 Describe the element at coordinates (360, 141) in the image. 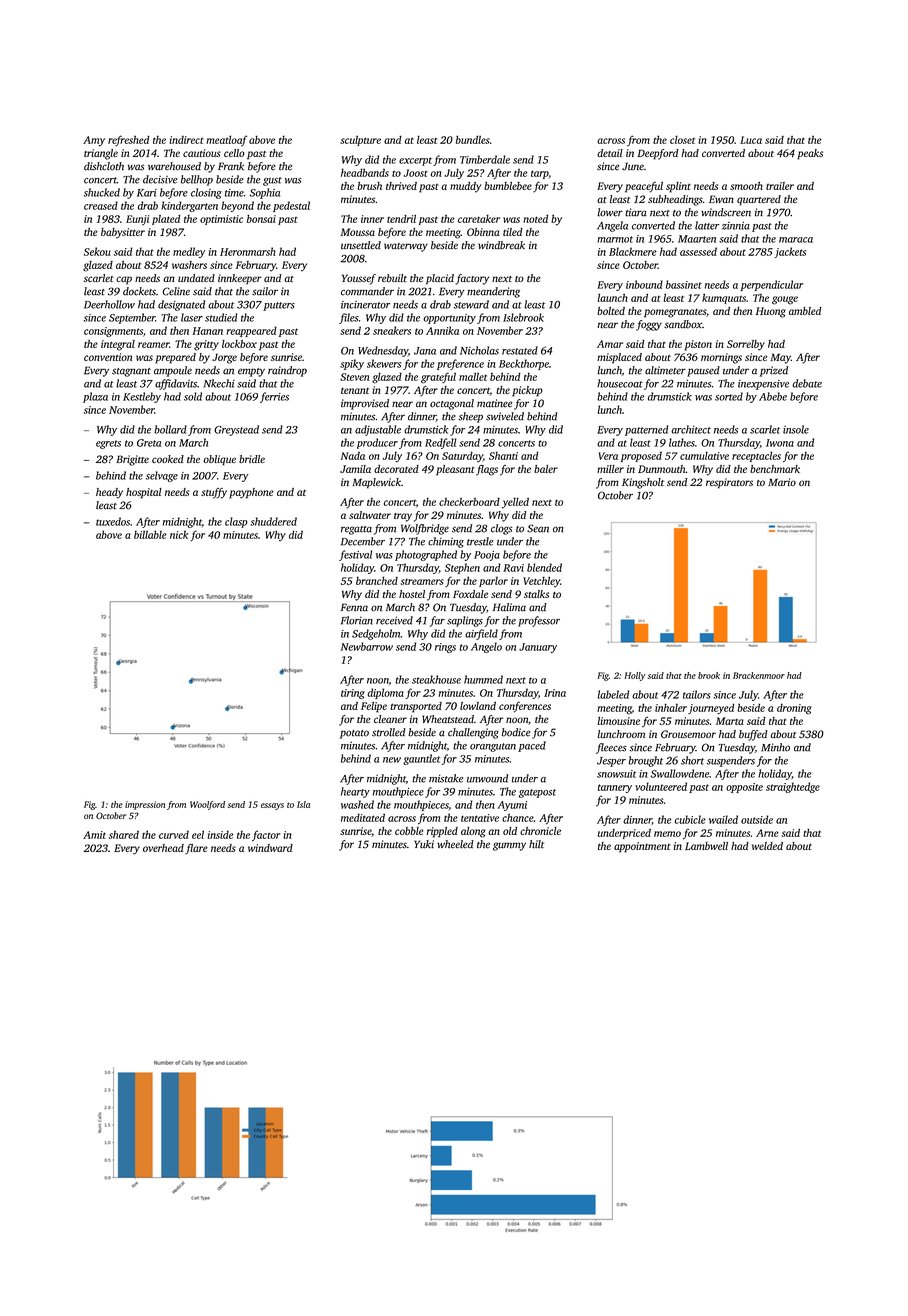

I see `sculpture` at that location.
